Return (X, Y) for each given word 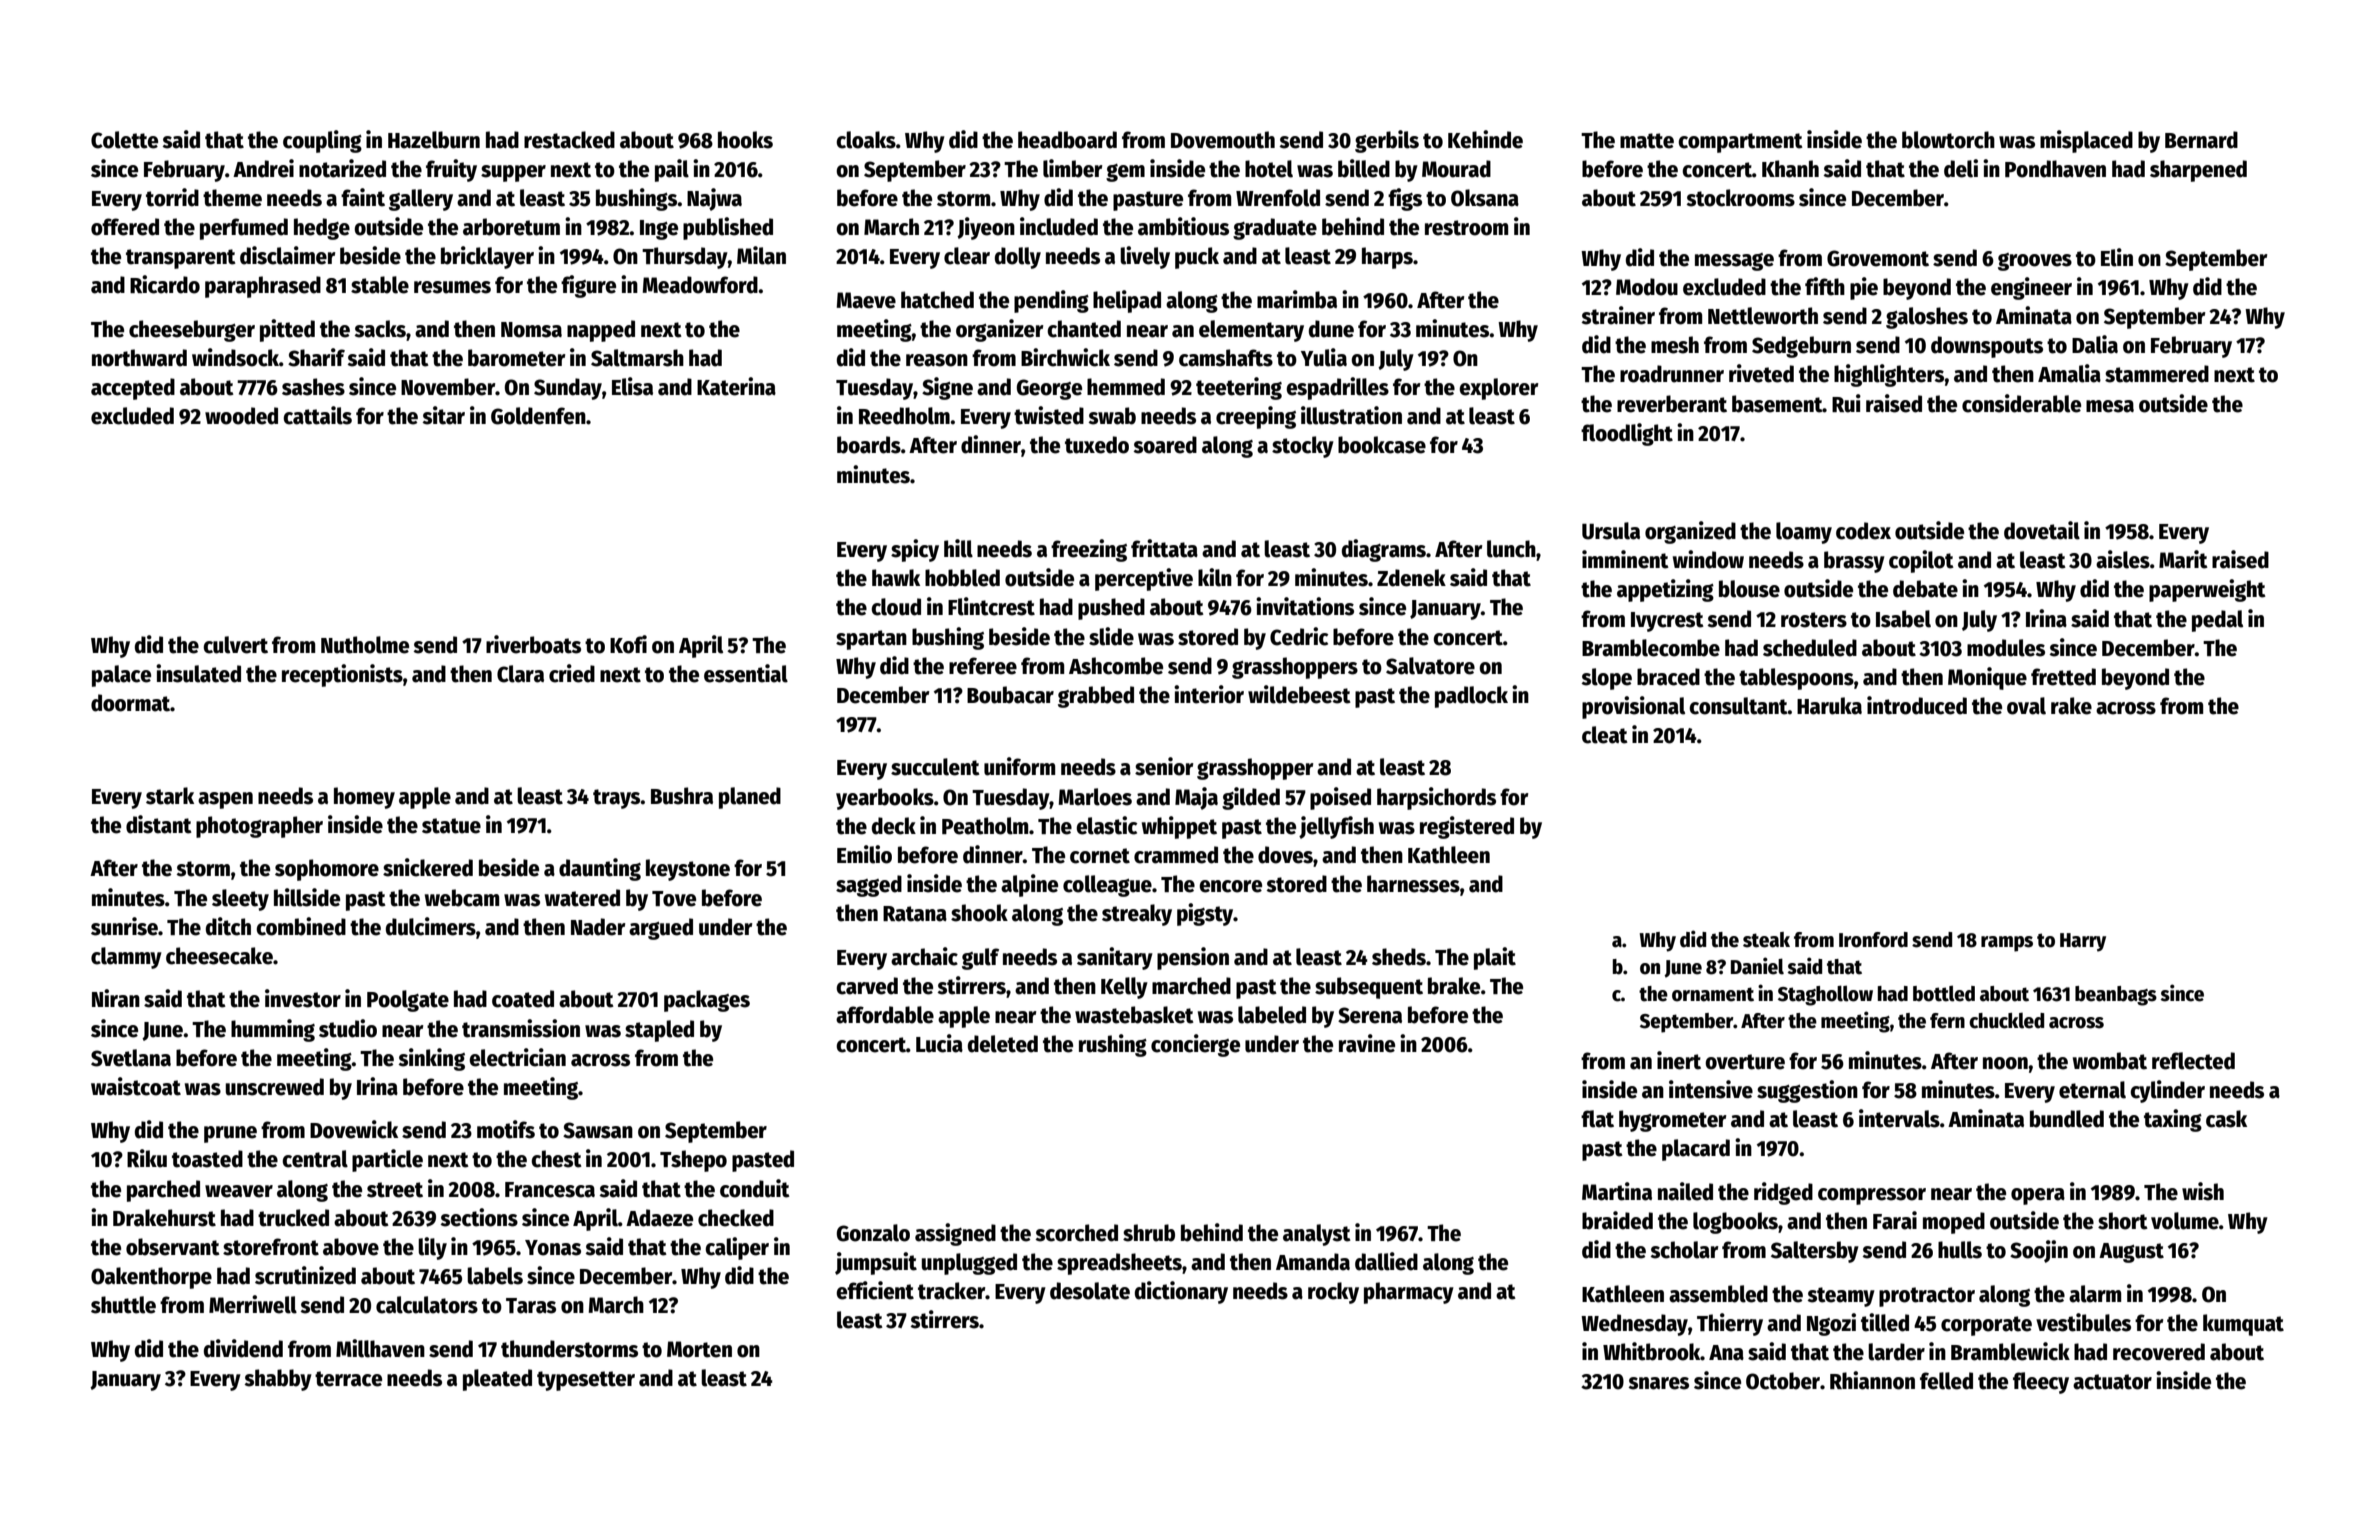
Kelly (1124, 988)
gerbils (1387, 141)
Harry (2083, 942)
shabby (278, 1380)
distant (159, 824)
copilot (1921, 561)
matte (1647, 141)
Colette (124, 140)
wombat (2110, 1061)
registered (1467, 827)
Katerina (736, 386)
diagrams (1384, 550)
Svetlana (131, 1058)
